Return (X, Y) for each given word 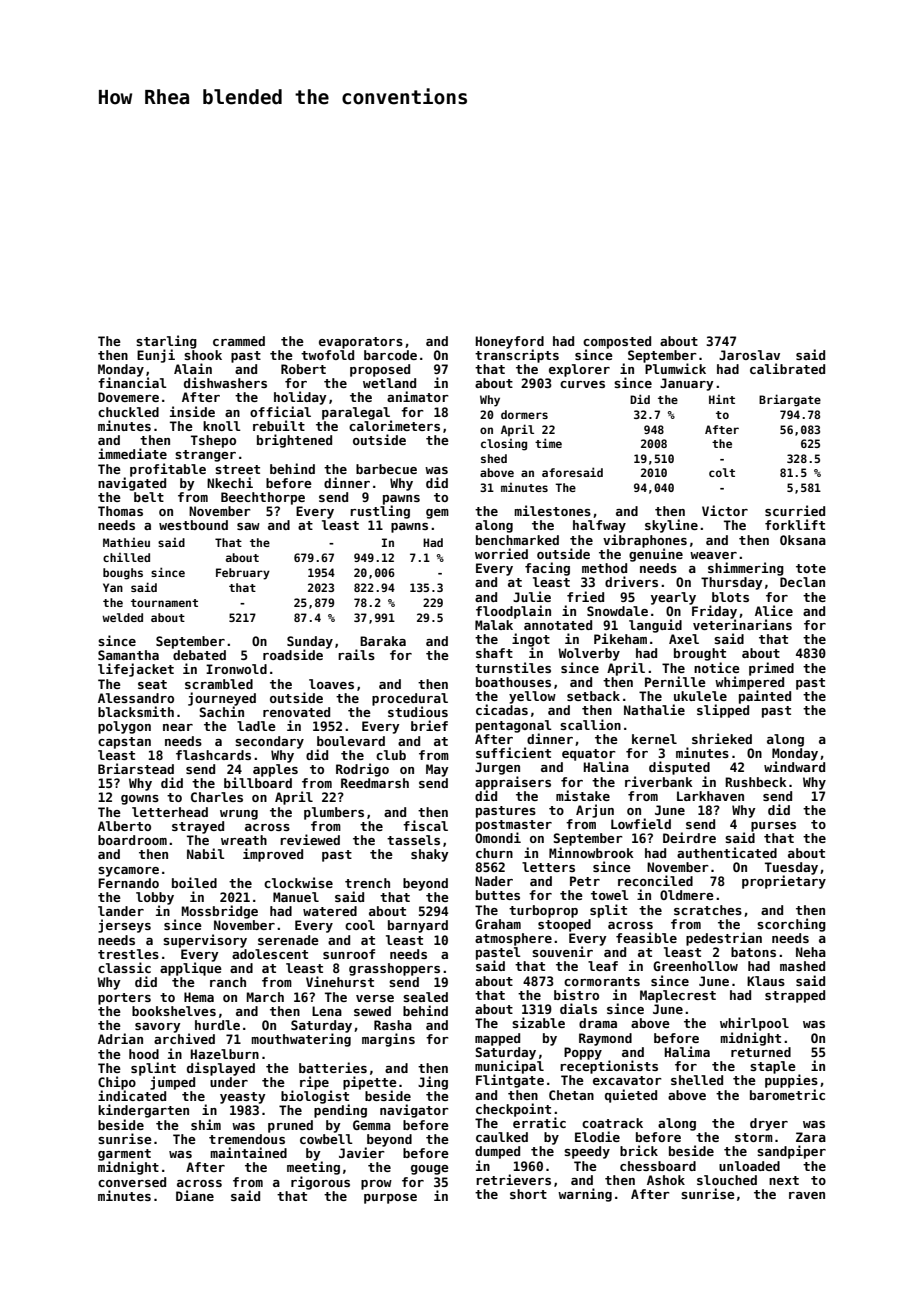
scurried (795, 510)
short (528, 1194)
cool (360, 925)
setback (593, 696)
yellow (532, 697)
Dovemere (128, 397)
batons (753, 952)
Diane (195, 1195)
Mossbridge (220, 912)
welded (122, 617)
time (548, 443)
